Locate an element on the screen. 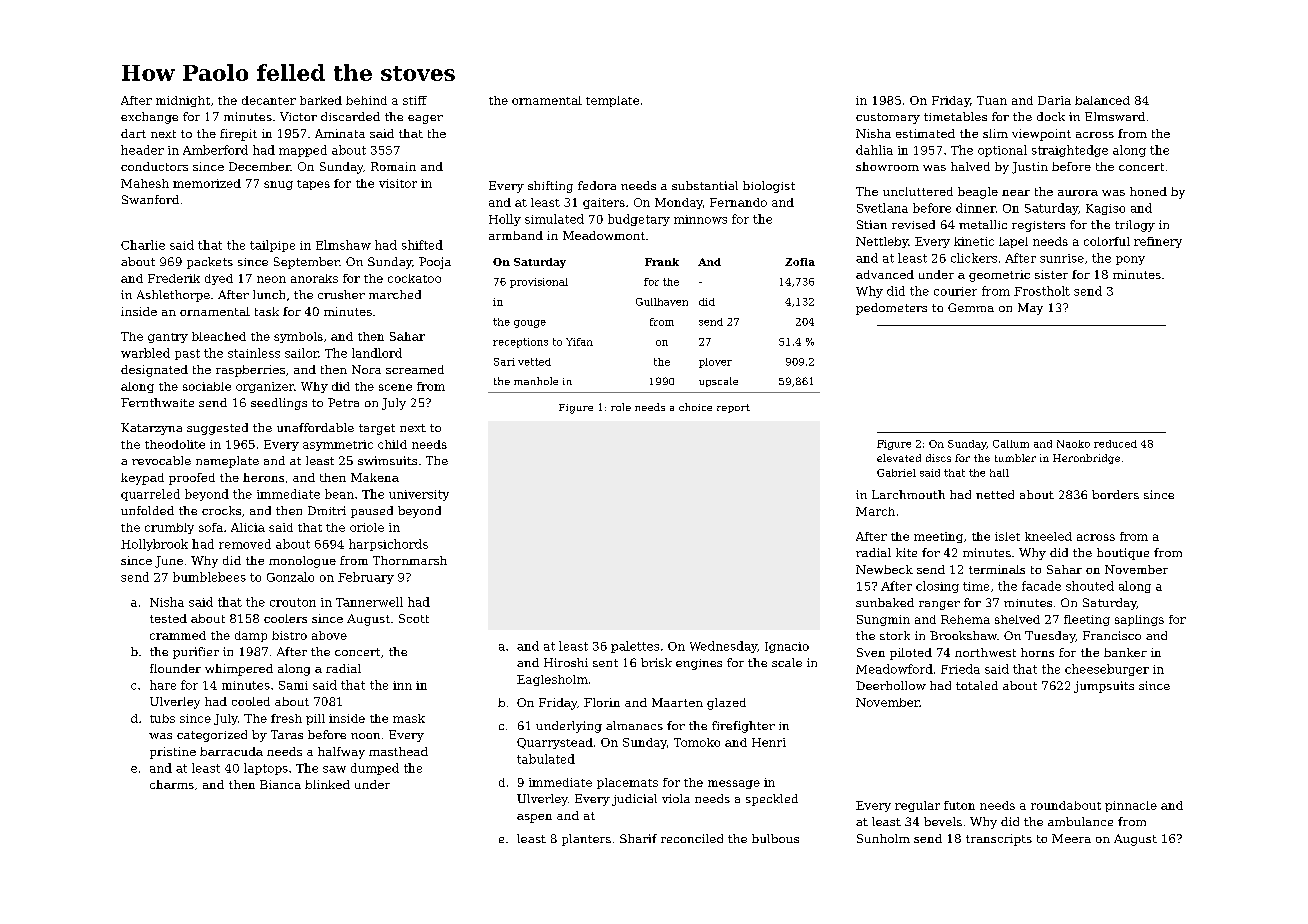  cooled is located at coordinates (251, 701).
